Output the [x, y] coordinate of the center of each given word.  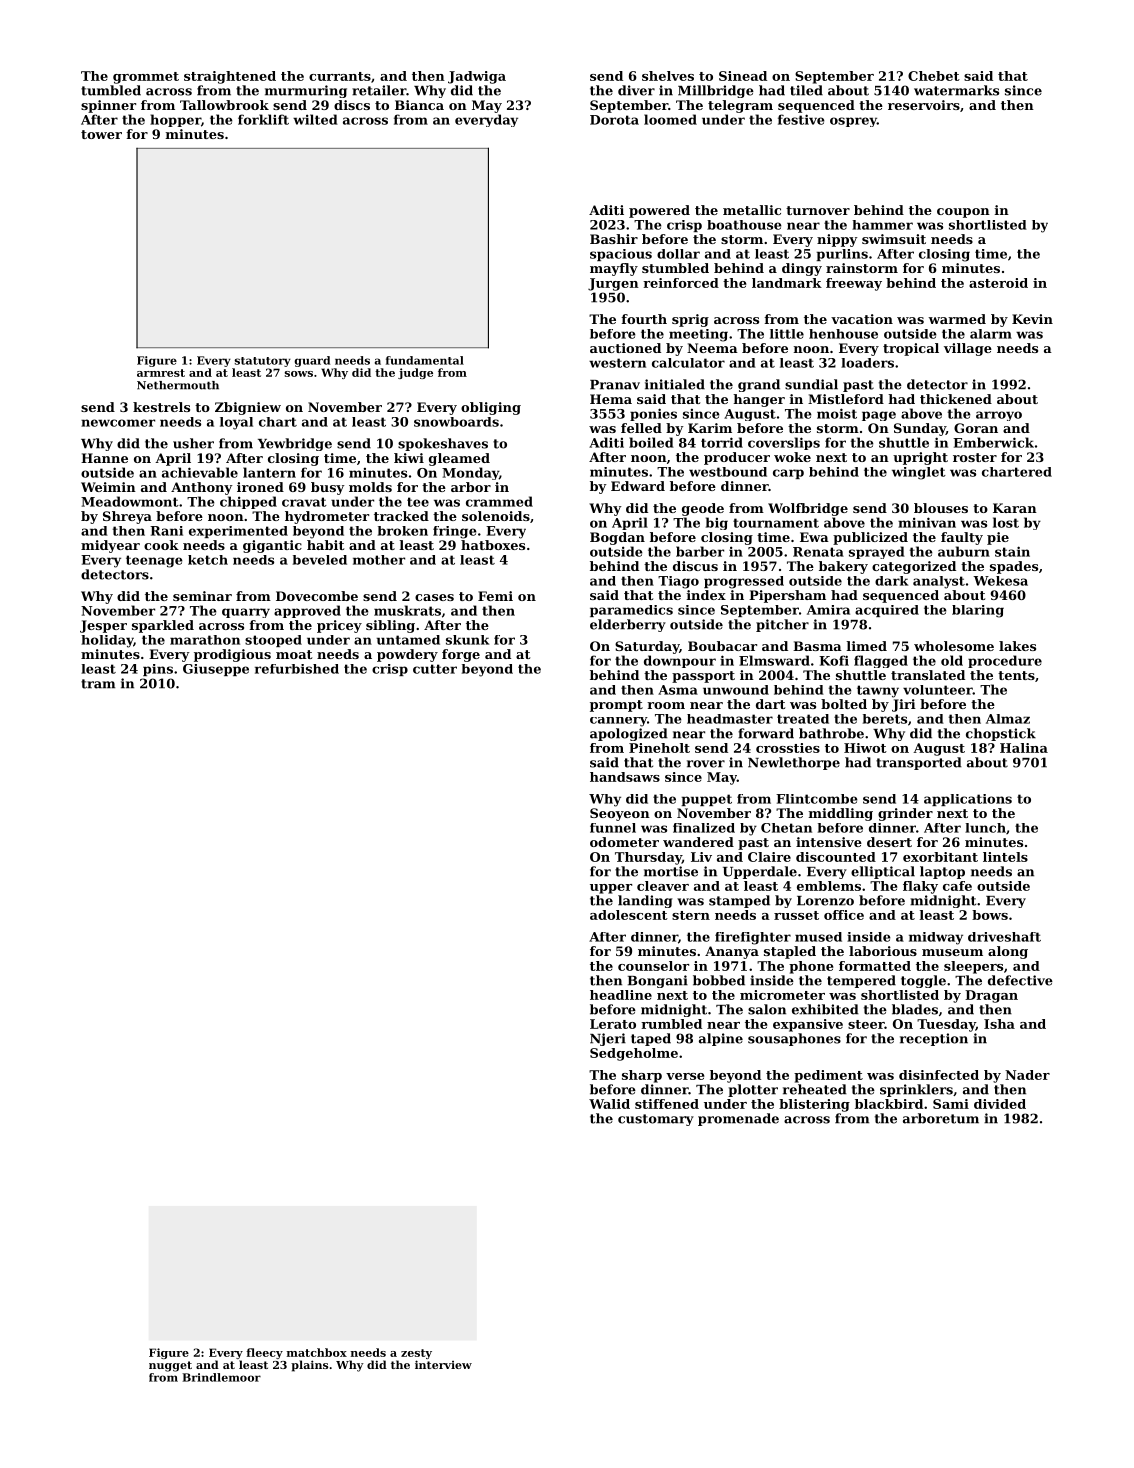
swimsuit [894, 239]
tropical [911, 349]
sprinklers [916, 1090]
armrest [161, 373]
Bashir [614, 239]
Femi [495, 596]
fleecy [264, 1353]
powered [659, 211]
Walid [609, 1104]
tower [101, 134]
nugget [170, 1366]
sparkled [163, 626]
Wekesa [1000, 581]
